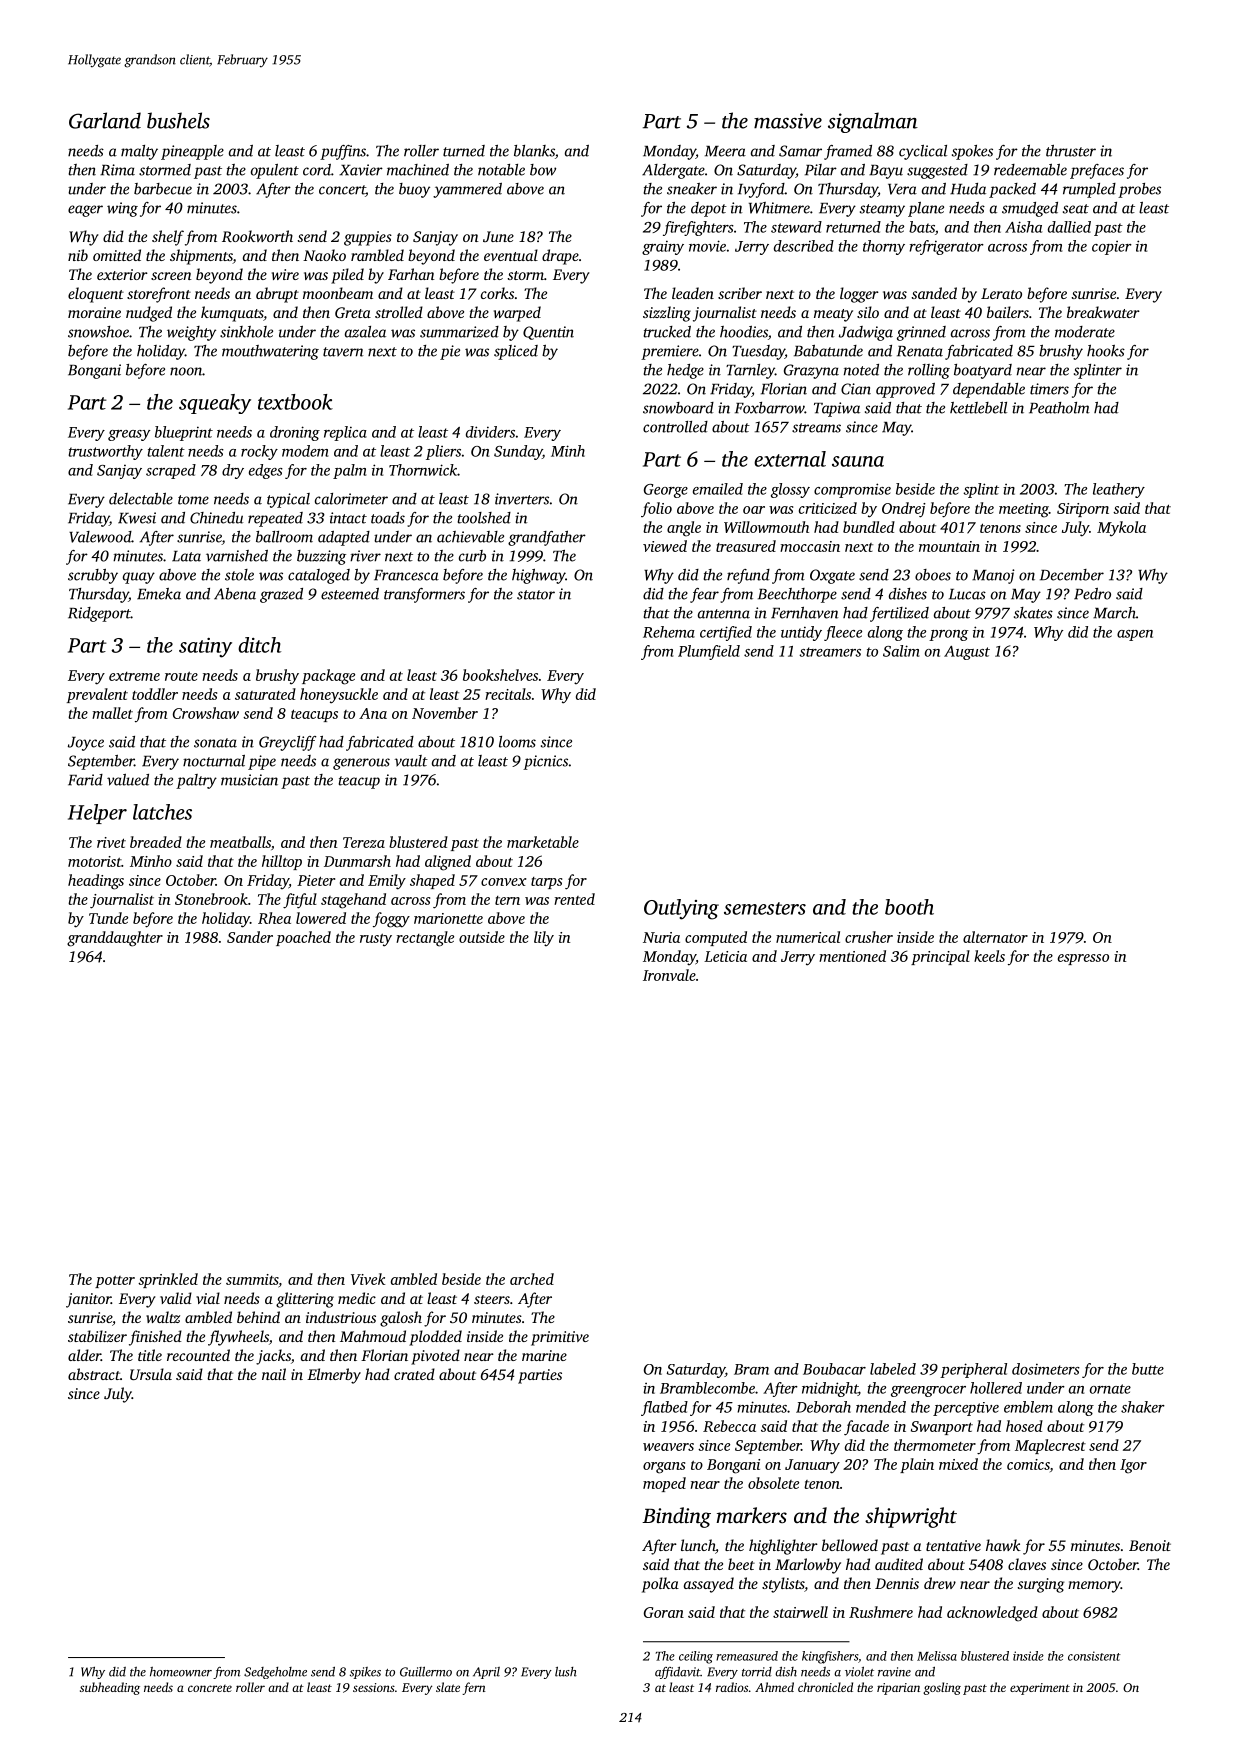 The image size is (1239, 1752). What do you see at coordinates (115, 939) in the page?
I see `granddaughter` at bounding box center [115, 939].
